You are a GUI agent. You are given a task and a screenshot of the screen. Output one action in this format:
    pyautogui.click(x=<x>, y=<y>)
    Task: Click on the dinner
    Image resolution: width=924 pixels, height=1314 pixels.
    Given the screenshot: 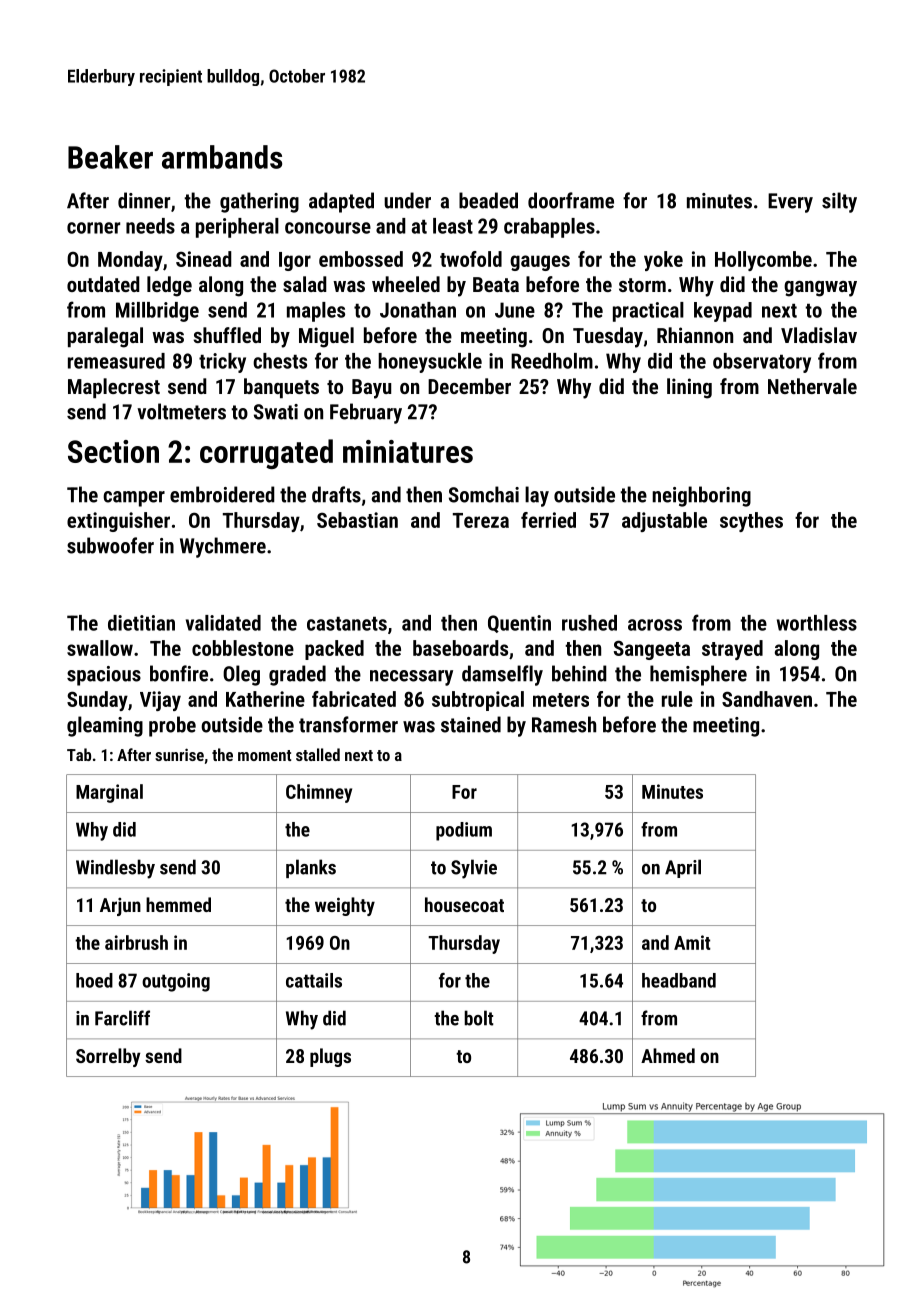 What is the action you would take?
    pyautogui.click(x=144, y=200)
